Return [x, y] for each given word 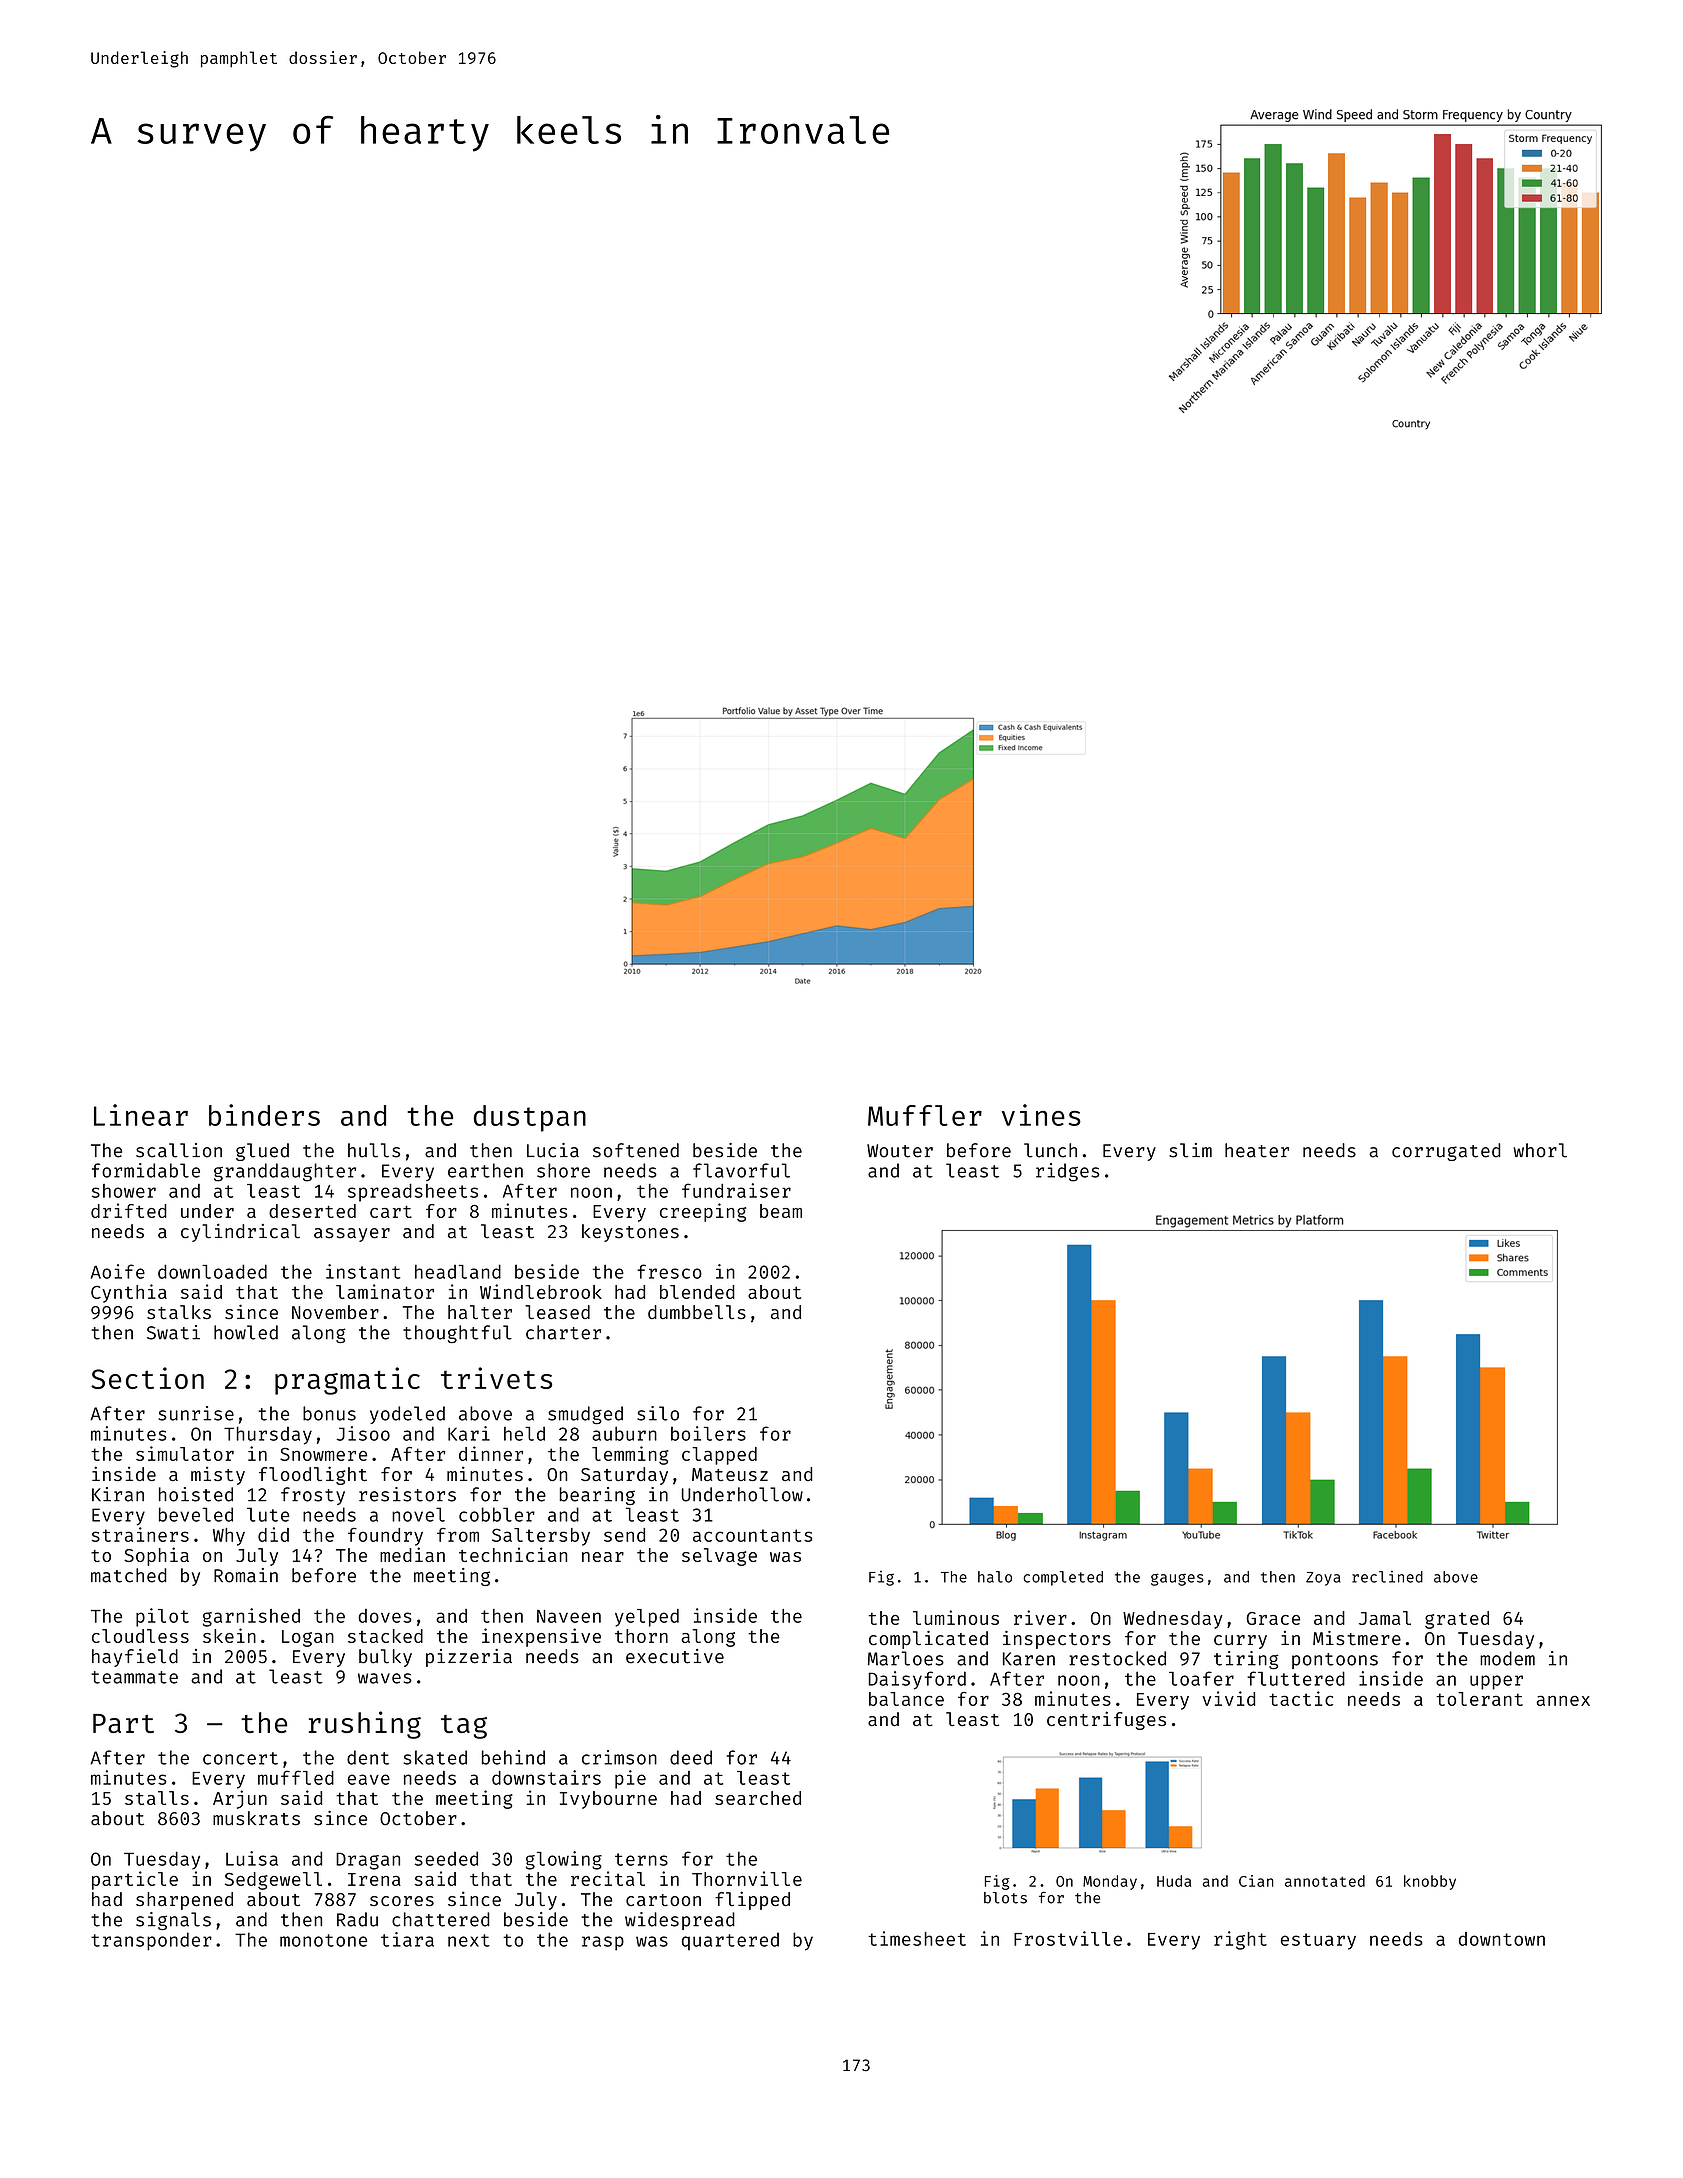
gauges [1177, 1579]
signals [173, 1921]
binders [264, 1115]
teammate [134, 1677]
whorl [1540, 1150]
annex [1563, 1700]
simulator [185, 1453]
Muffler [925, 1115]
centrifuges [1106, 1720]
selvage [719, 1557]
